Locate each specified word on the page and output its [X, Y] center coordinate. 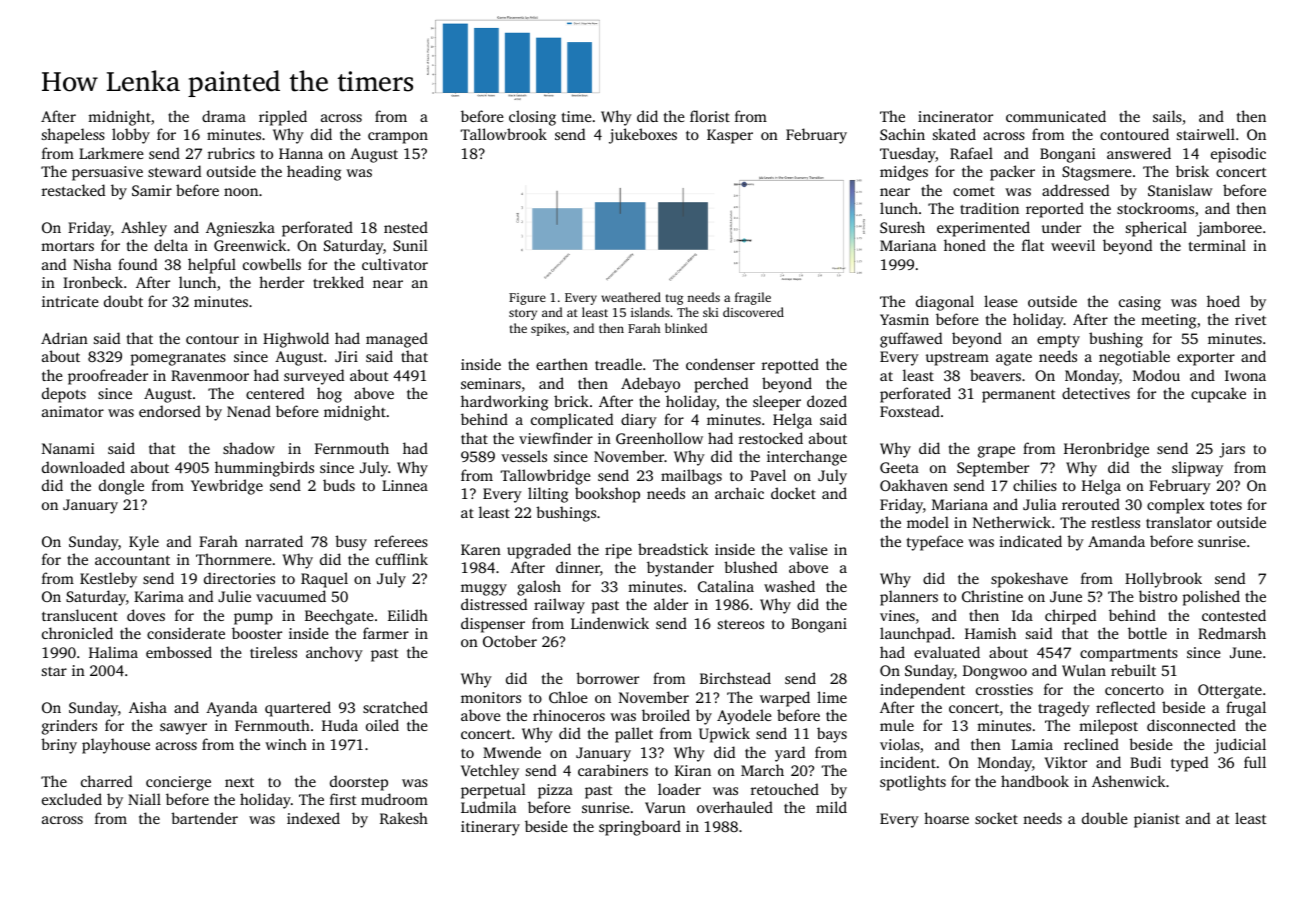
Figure [527, 299]
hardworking [504, 403]
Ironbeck [93, 282]
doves [146, 615]
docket [793, 493]
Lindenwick [610, 623]
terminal [1217, 245]
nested [406, 227]
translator [1179, 522]
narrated [274, 541]
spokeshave [1029, 580]
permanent [1019, 396]
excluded [72, 799]
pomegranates [178, 359]
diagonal [945, 303]
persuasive [107, 173]
